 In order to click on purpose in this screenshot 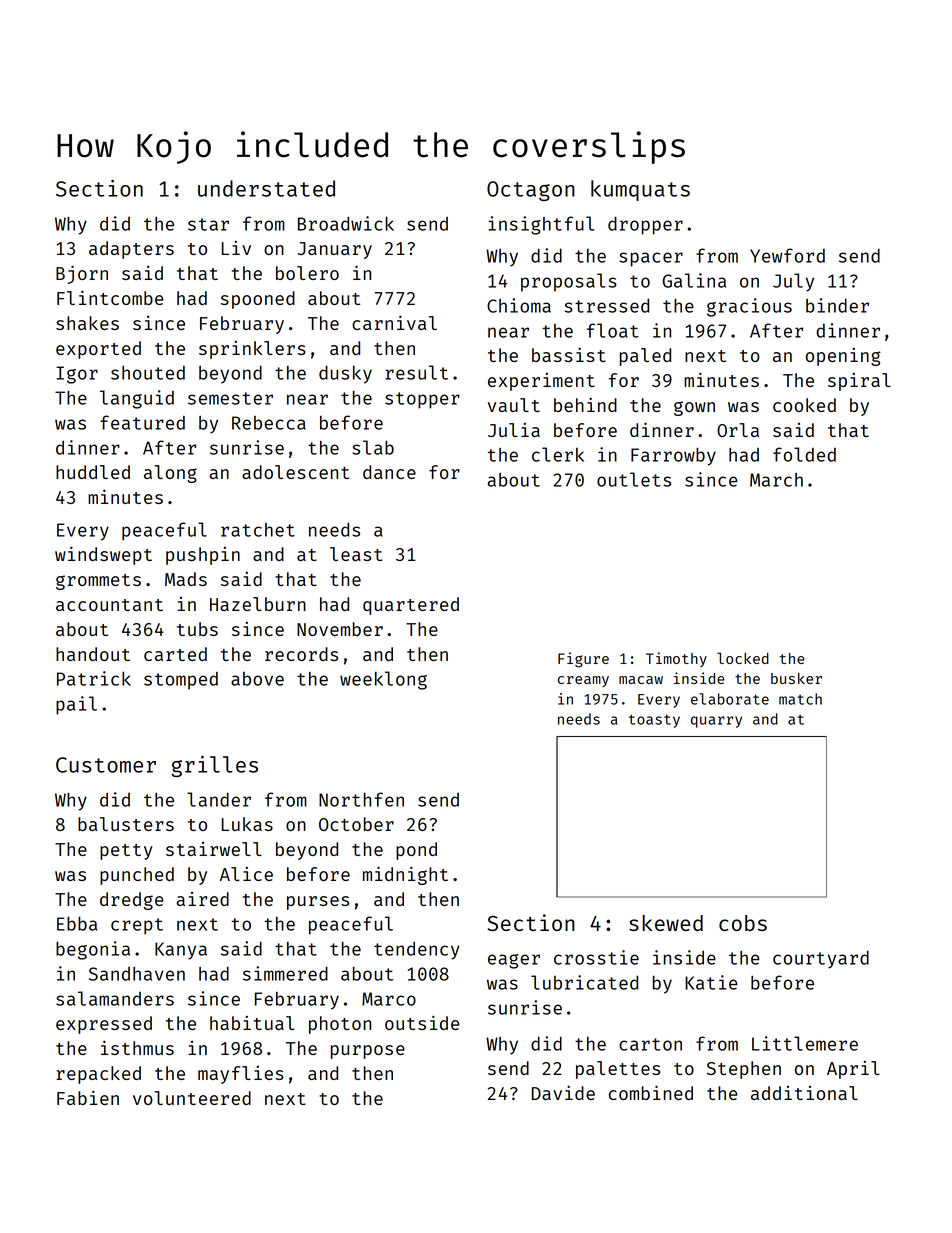, I will do `click(368, 1052)`.
